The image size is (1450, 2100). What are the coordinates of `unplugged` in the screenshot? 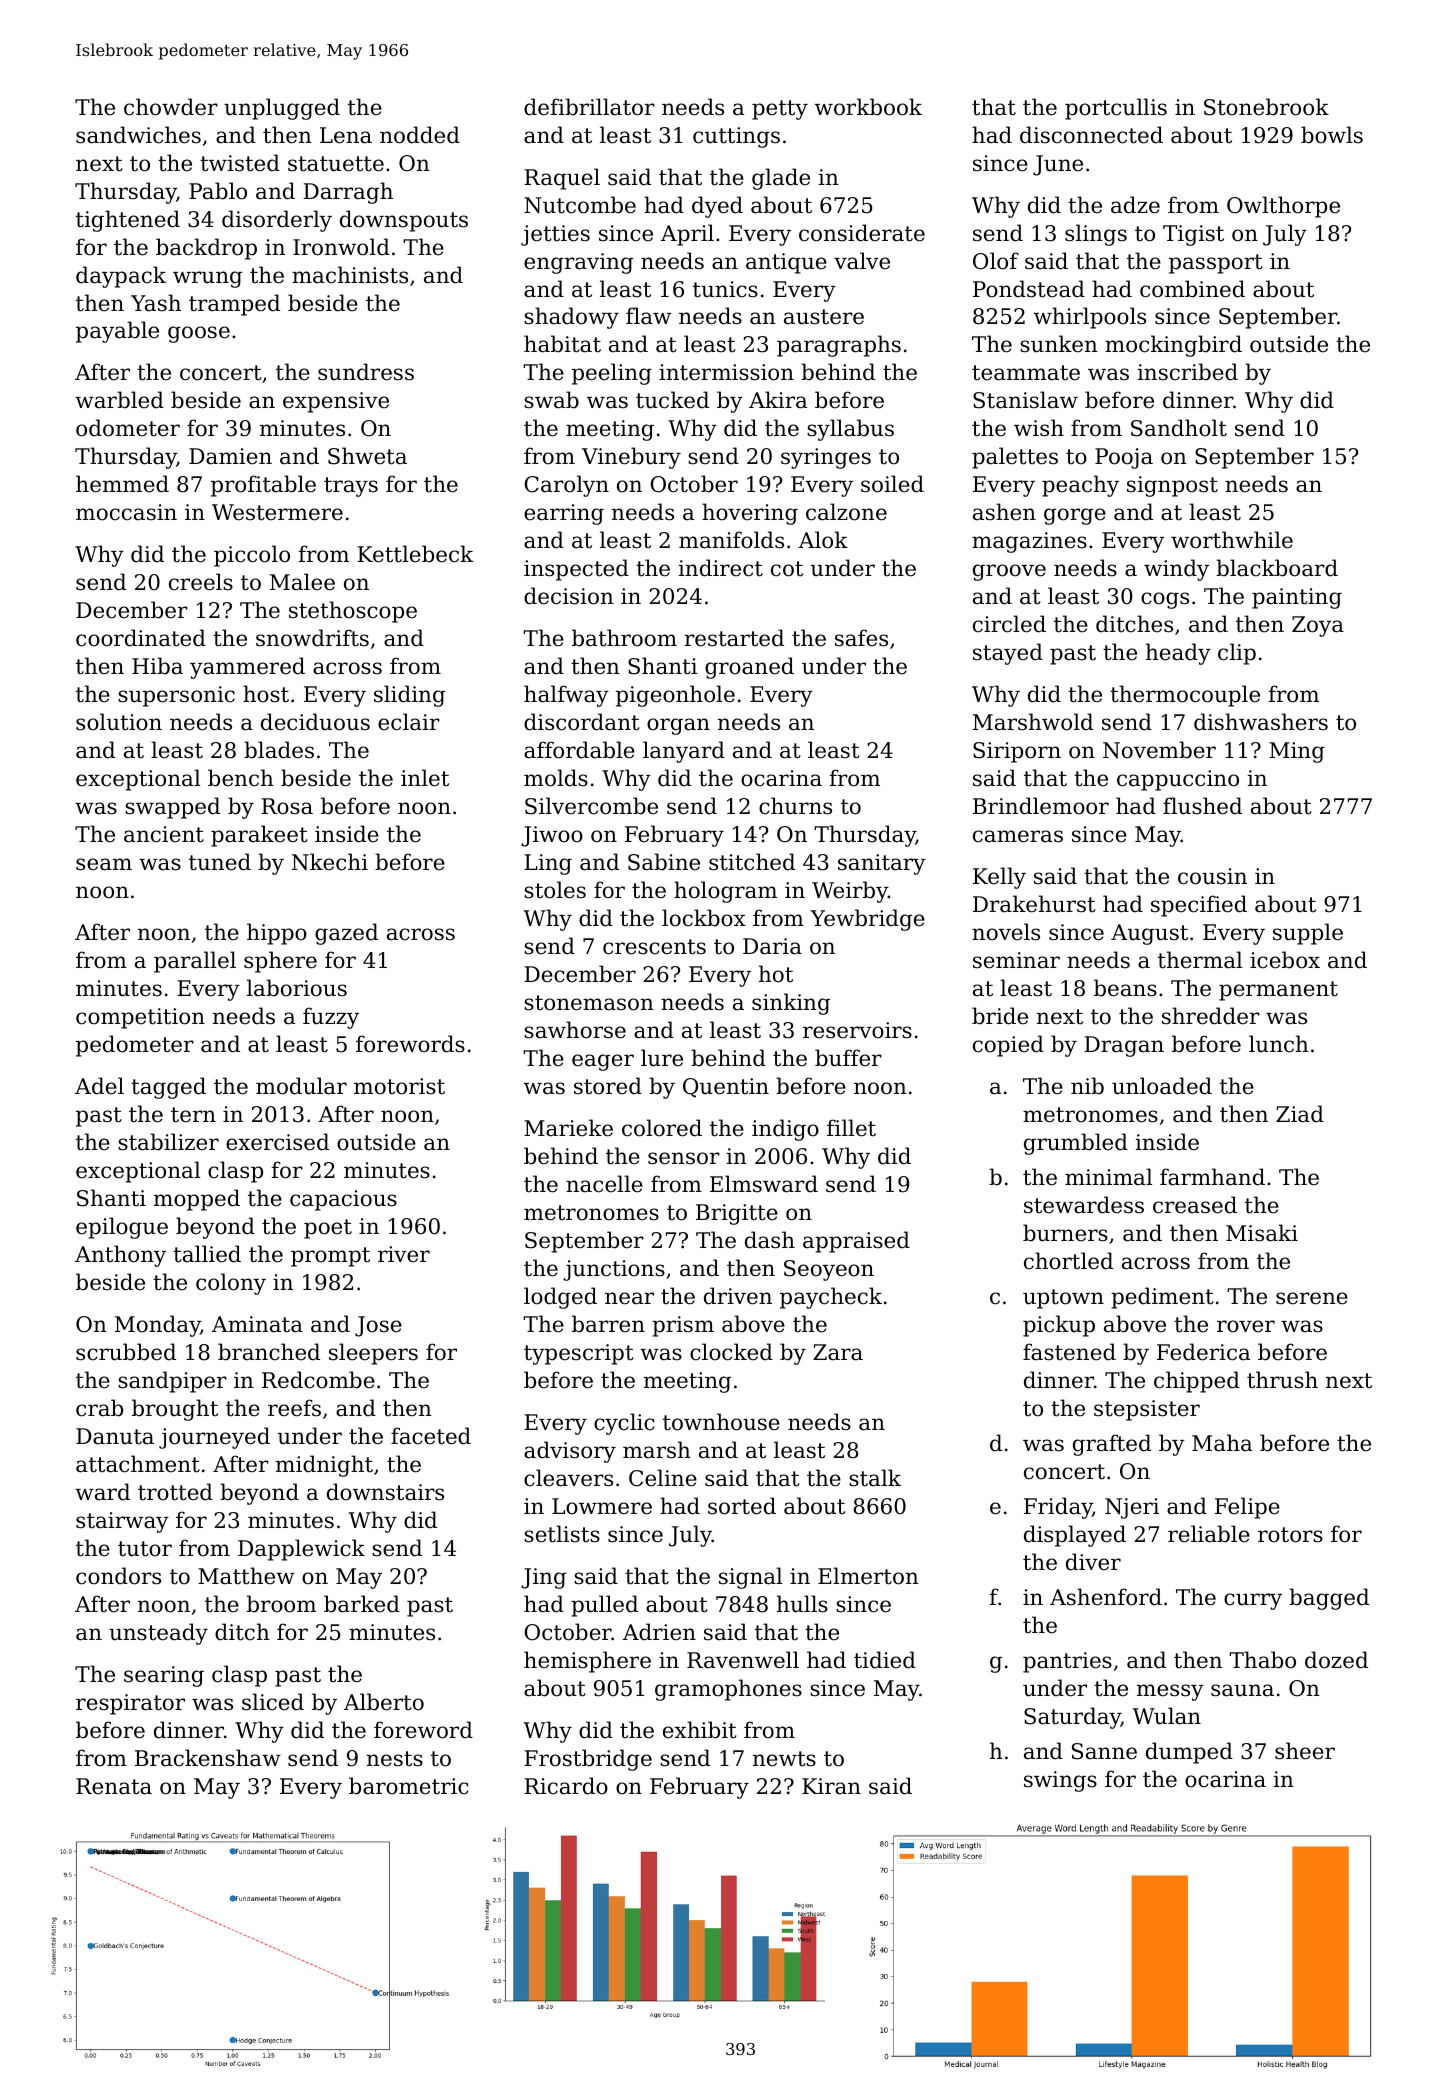 It's located at (282, 109).
